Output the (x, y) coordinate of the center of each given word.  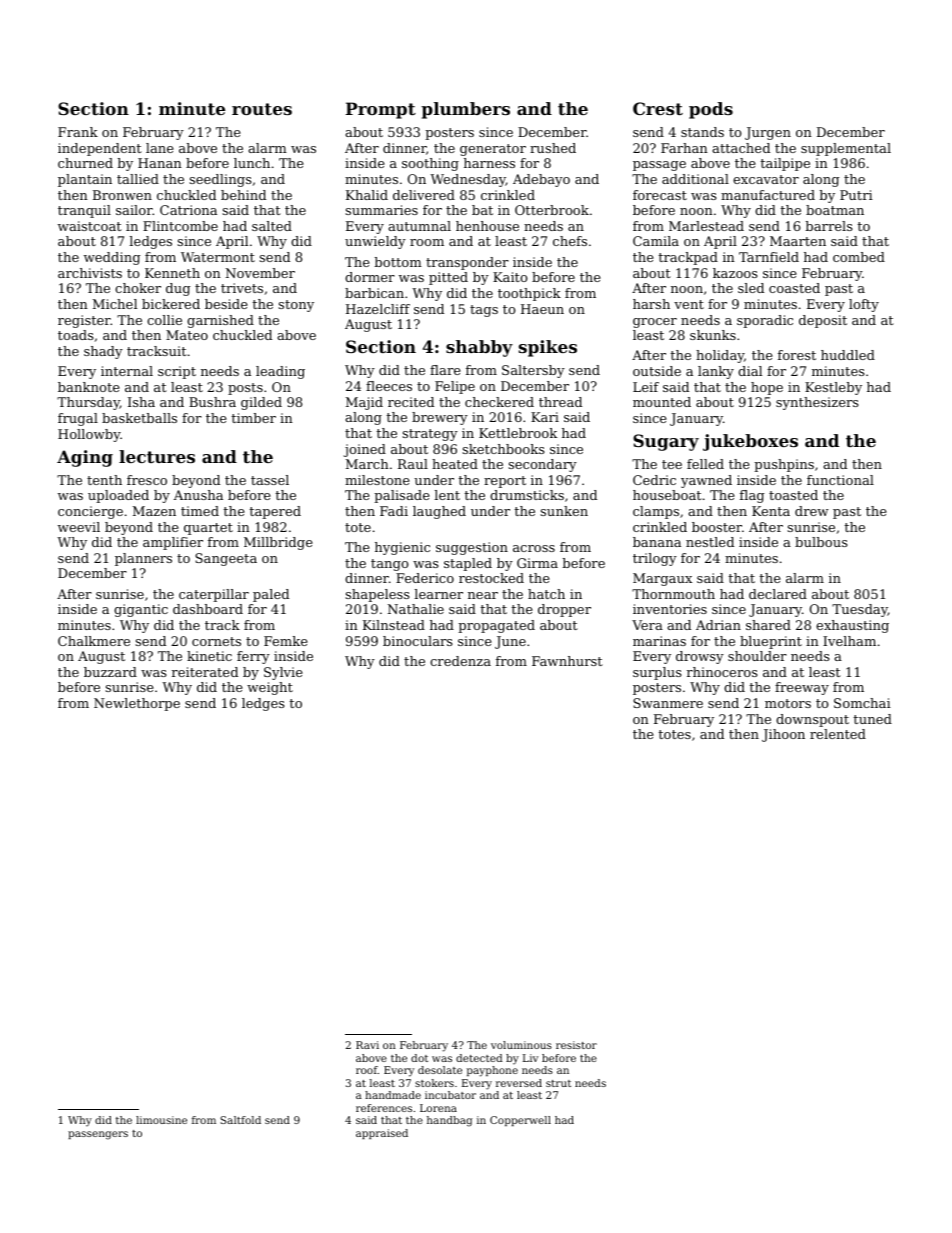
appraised (382, 1134)
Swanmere (668, 703)
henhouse (487, 226)
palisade (402, 496)
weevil (79, 527)
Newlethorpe (137, 704)
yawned (706, 481)
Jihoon (783, 735)
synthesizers (817, 403)
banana (657, 542)
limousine (161, 1120)
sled (751, 288)
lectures (157, 456)
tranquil (84, 211)
